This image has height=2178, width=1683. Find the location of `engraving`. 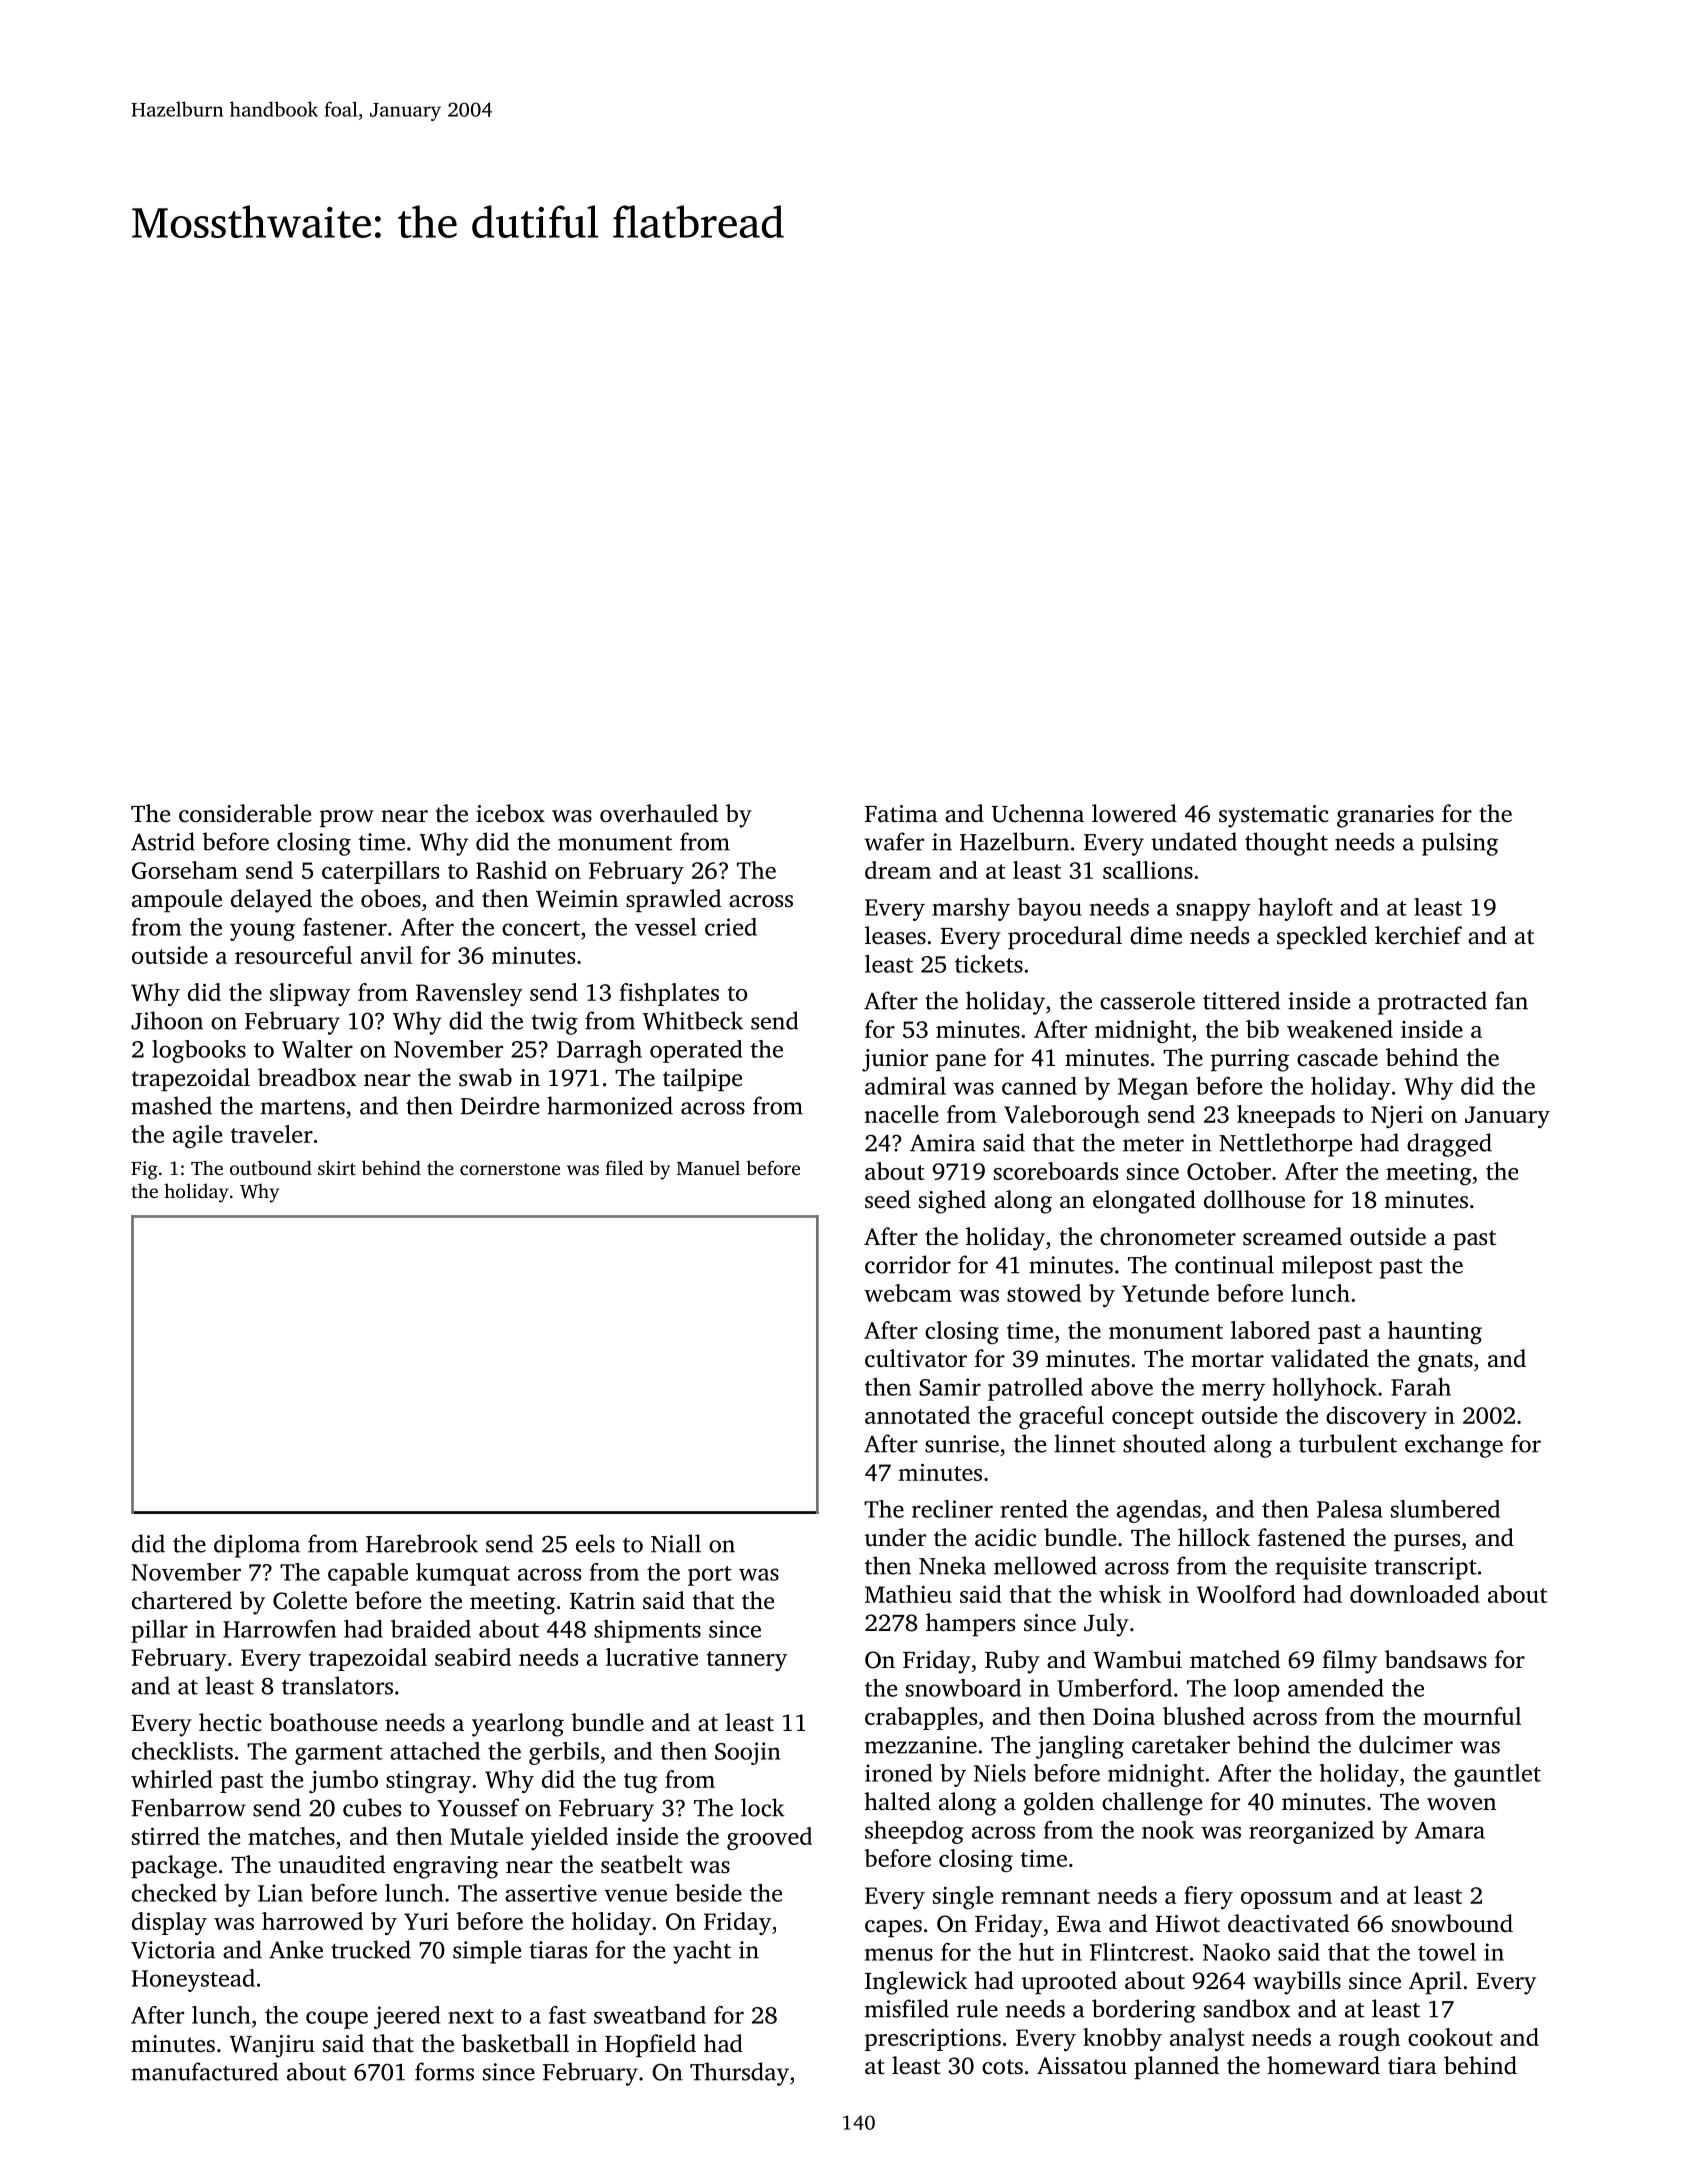

engraving is located at coordinates (445, 1867).
